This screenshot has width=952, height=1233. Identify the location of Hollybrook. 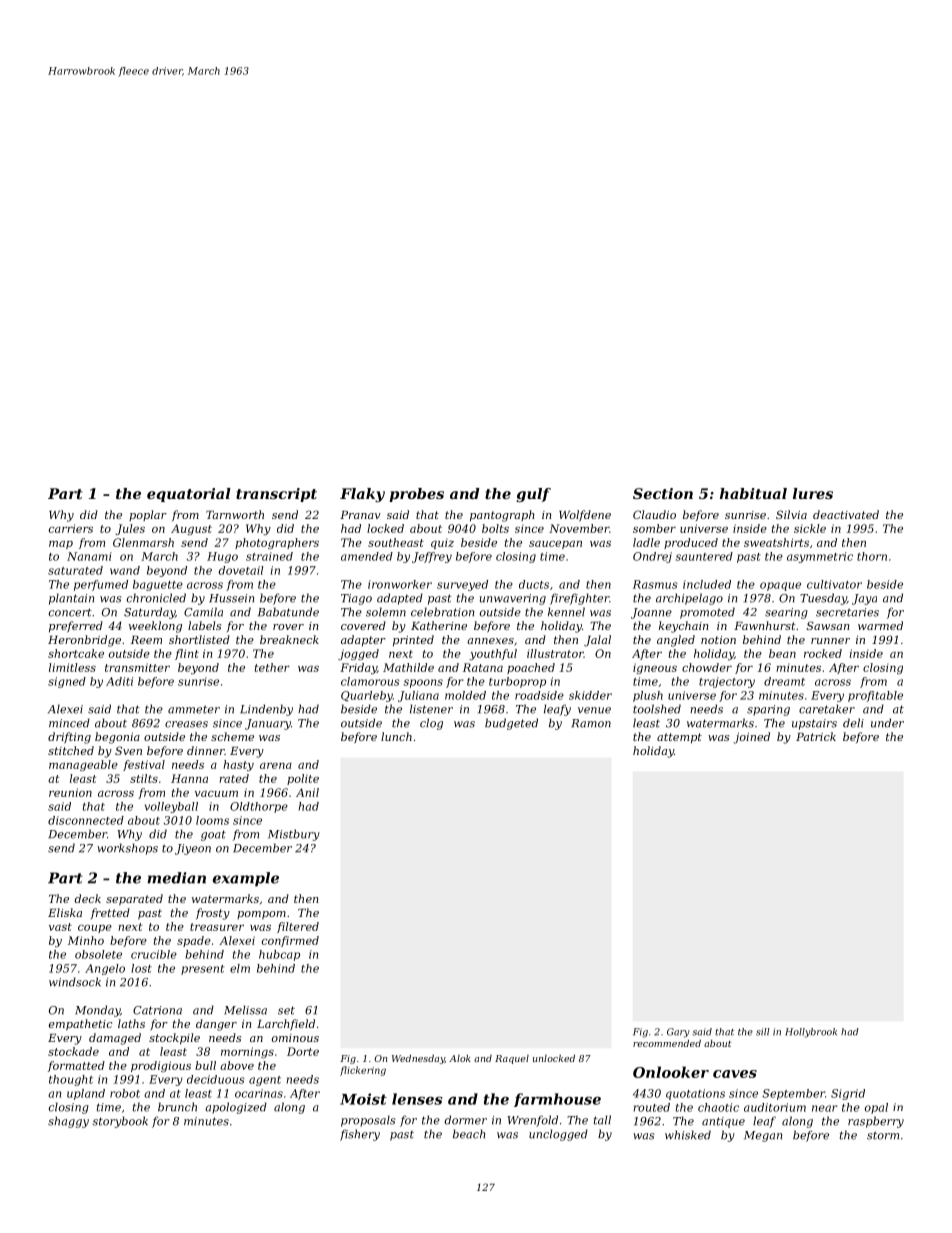
(811, 1033).
